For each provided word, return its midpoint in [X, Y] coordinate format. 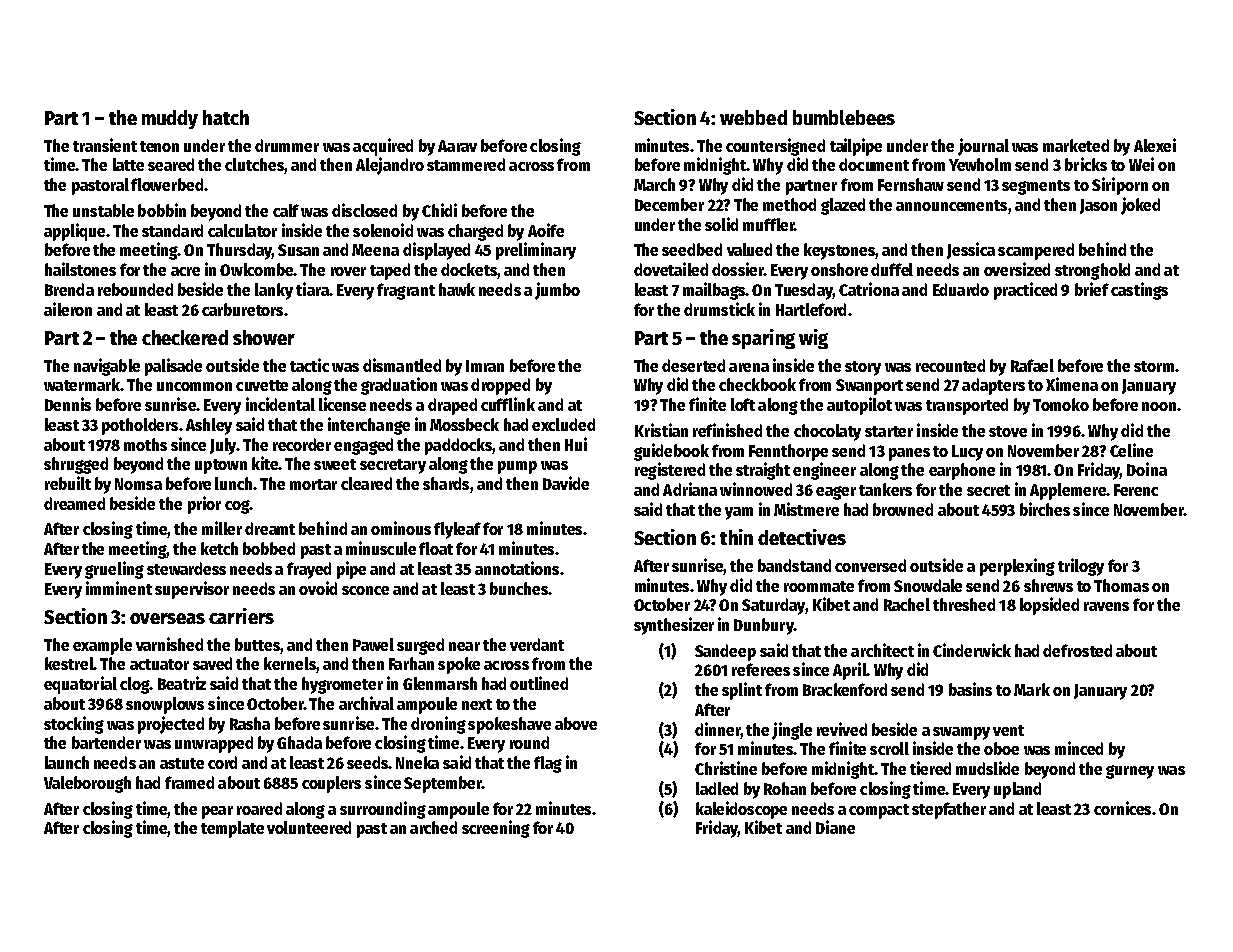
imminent [119, 588]
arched [433, 827]
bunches [519, 588]
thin [736, 537]
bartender [106, 742]
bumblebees [844, 117]
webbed [753, 117]
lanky [274, 291]
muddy [170, 119]
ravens [1106, 606]
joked [1140, 206]
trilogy [1081, 567]
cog [237, 507]
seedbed [692, 249]
